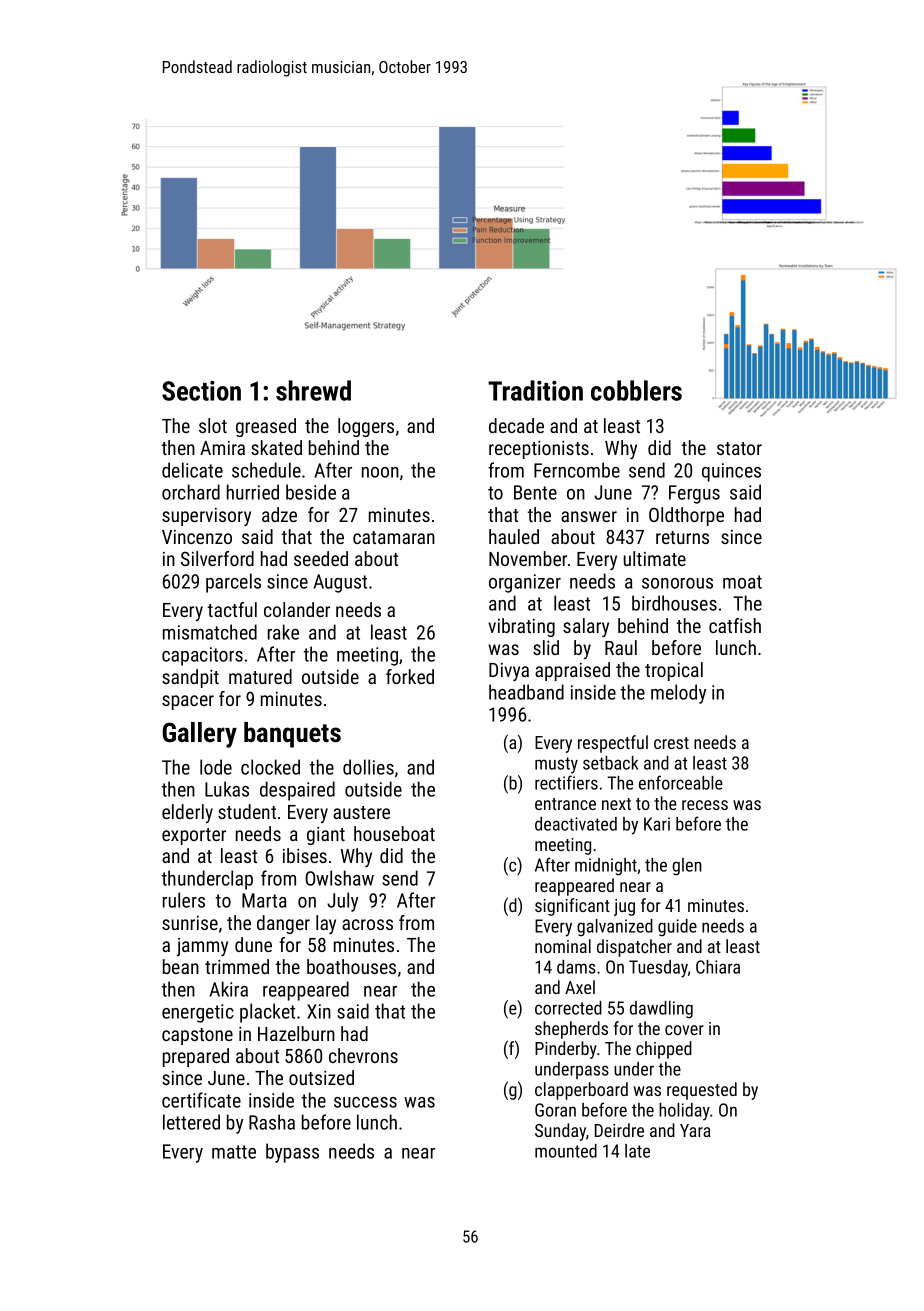 The width and height of the screenshot is (924, 1311). Describe the element at coordinates (705, 805) in the screenshot. I see `recess` at that location.
